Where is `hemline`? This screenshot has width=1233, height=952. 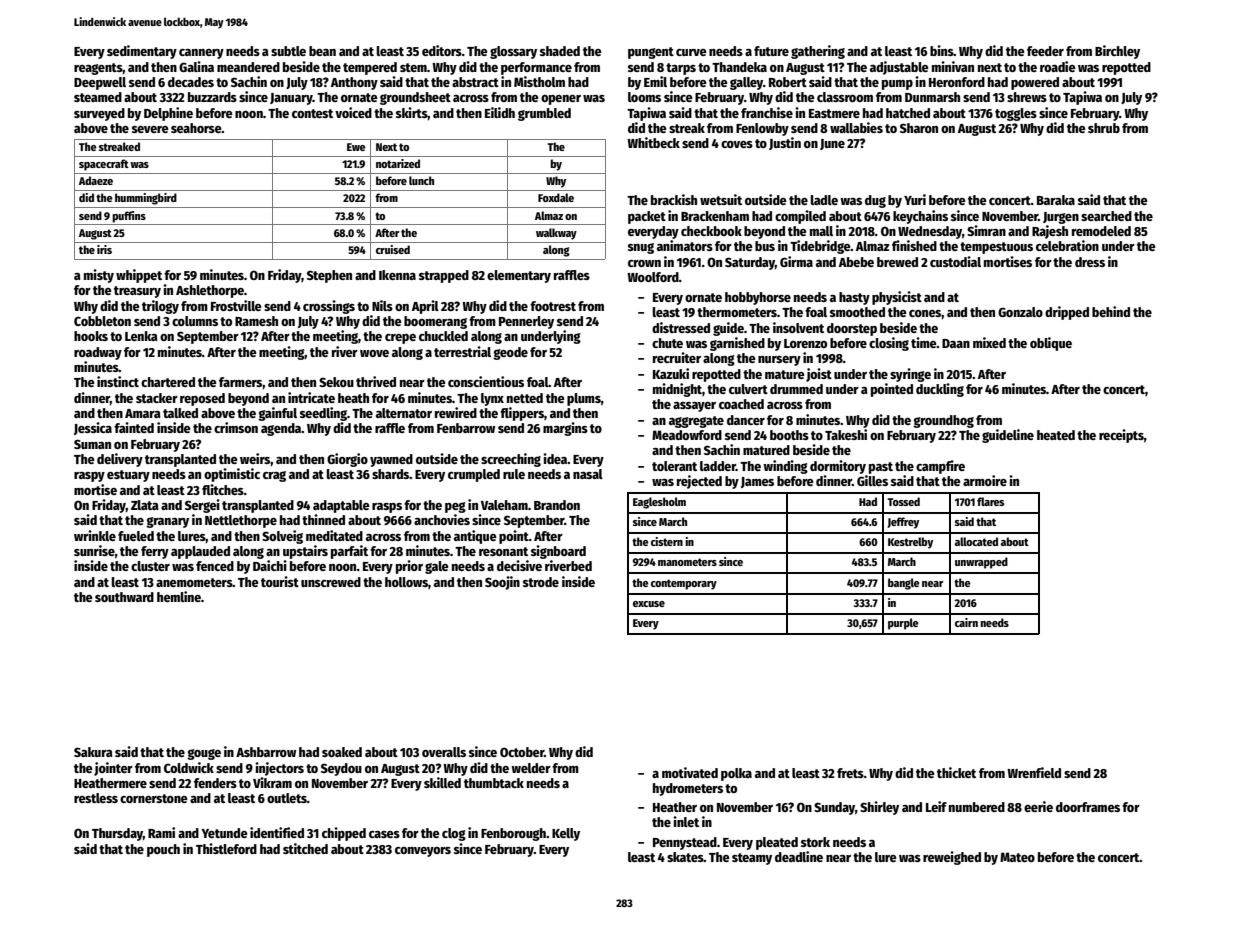 hemline is located at coordinates (179, 596).
